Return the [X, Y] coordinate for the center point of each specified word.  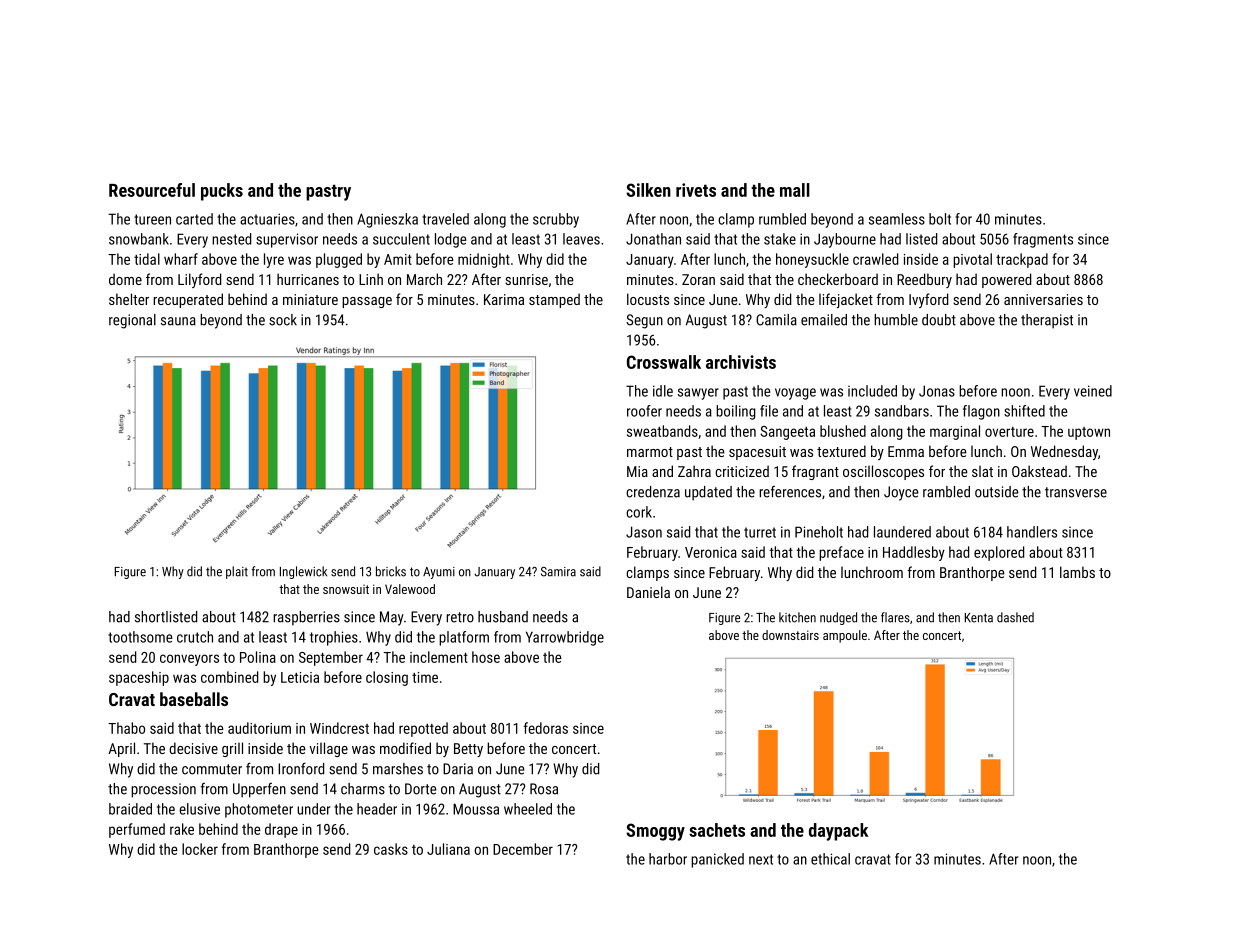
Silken [648, 190]
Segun [644, 321]
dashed [1015, 617]
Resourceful [152, 190]
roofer [644, 411]
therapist [1047, 321]
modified [405, 748]
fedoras [546, 728]
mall [795, 190]
